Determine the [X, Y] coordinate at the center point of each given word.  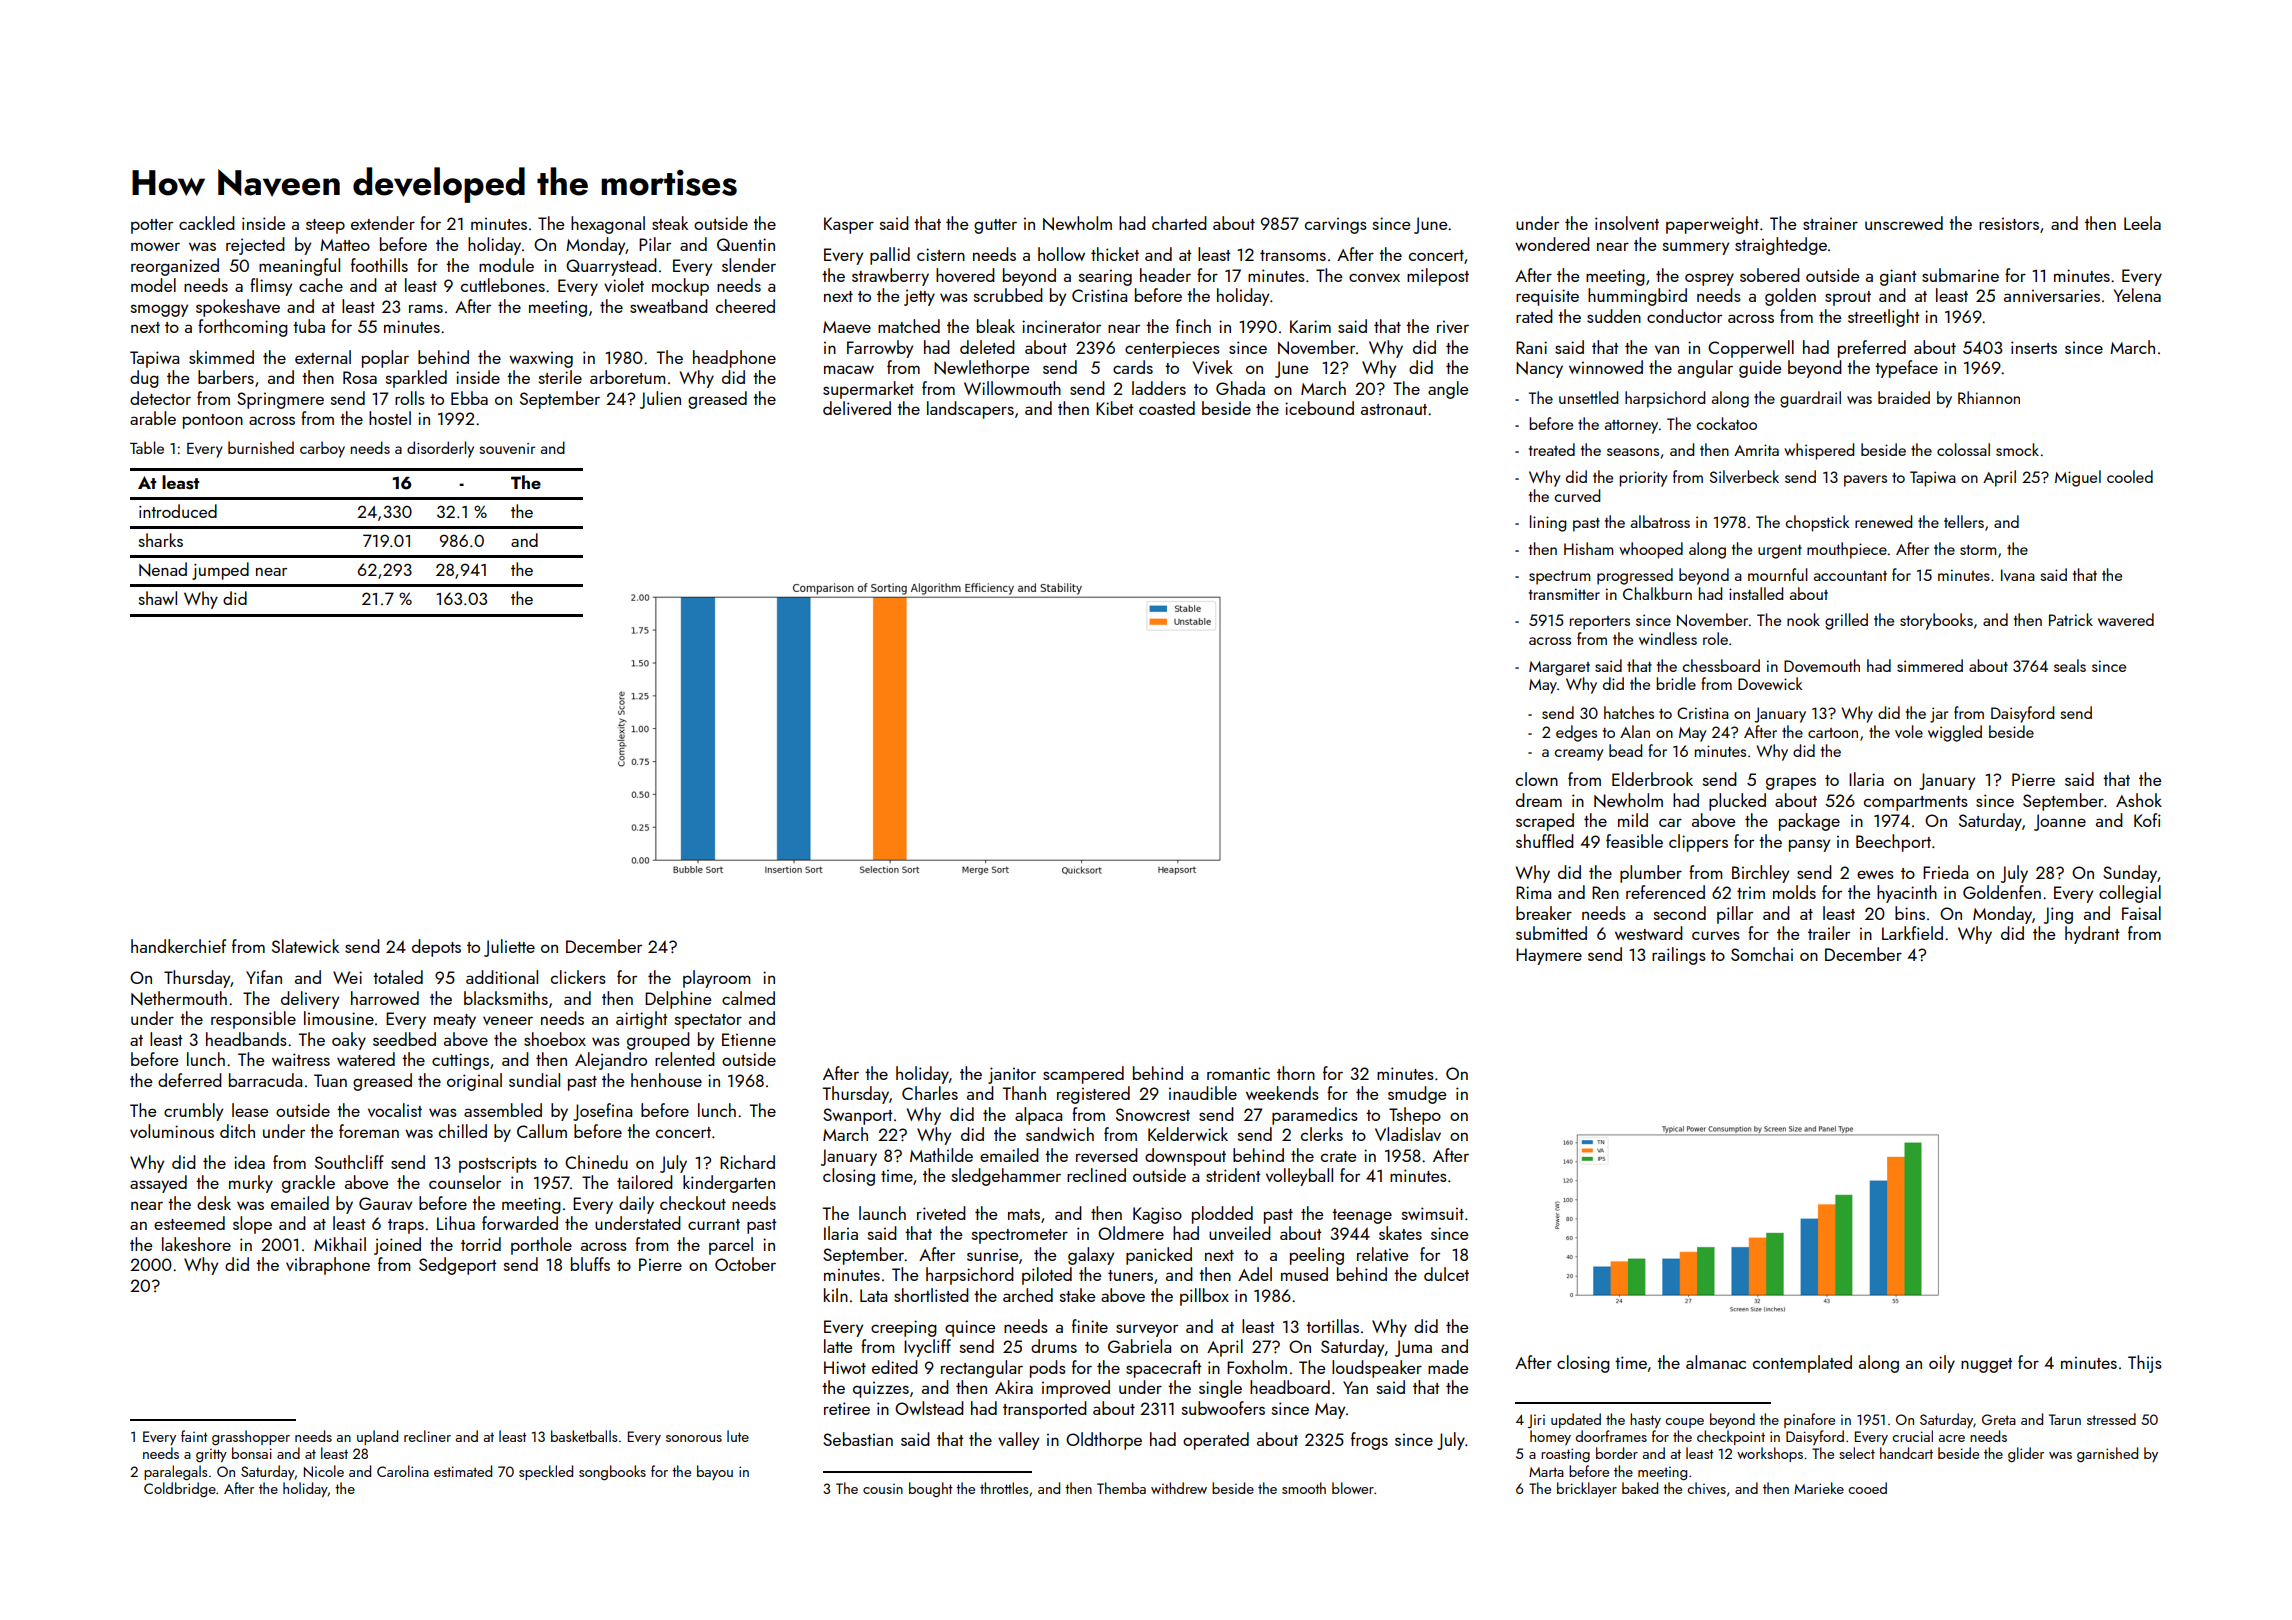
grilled [1846, 621]
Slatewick [305, 946]
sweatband [669, 306]
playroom [716, 979]
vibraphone [328, 1266]
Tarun [2065, 1419]
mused [1304, 1274]
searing [1105, 277]
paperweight [1712, 225]
